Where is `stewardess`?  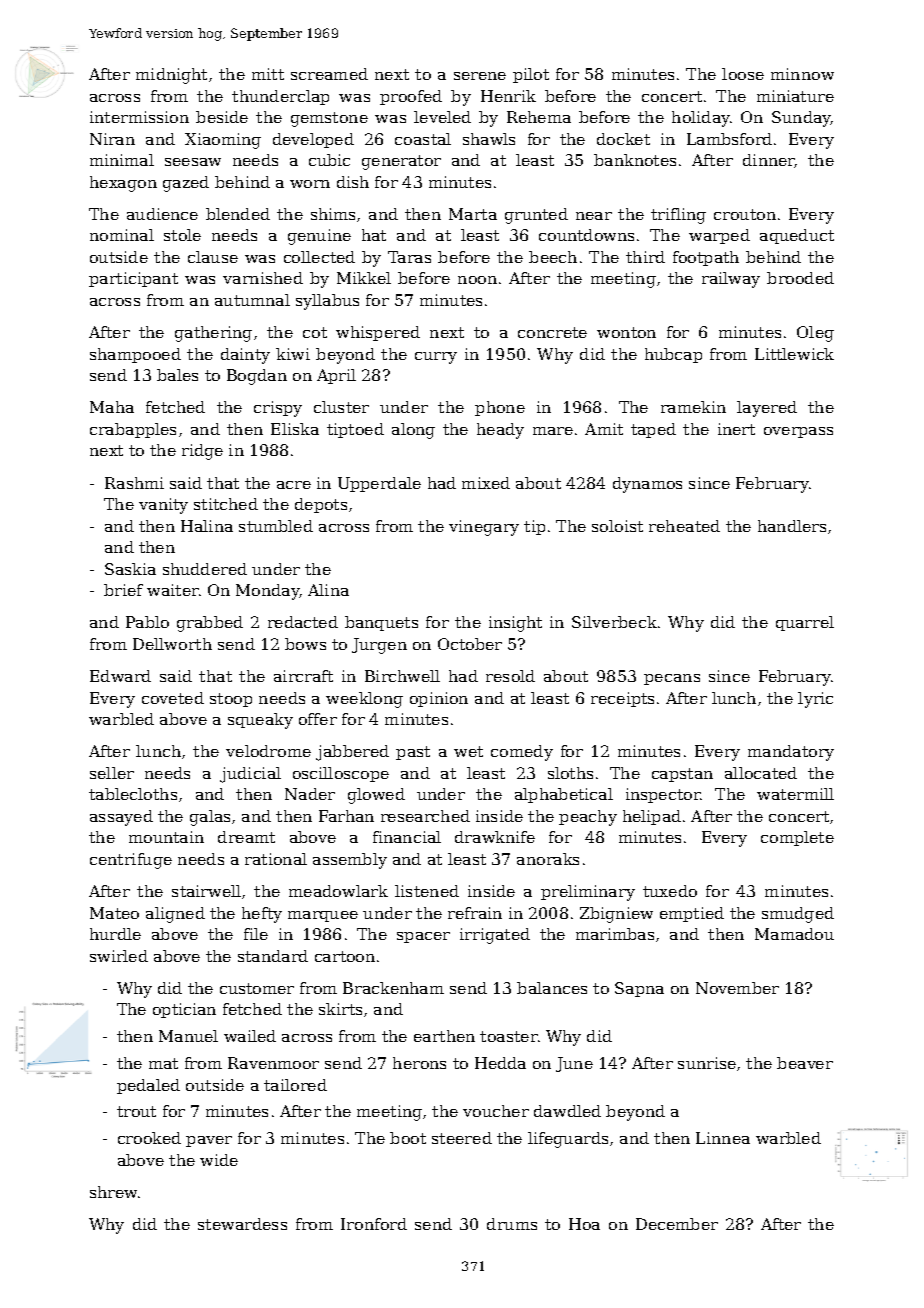 stewardess is located at coordinates (242, 1224).
